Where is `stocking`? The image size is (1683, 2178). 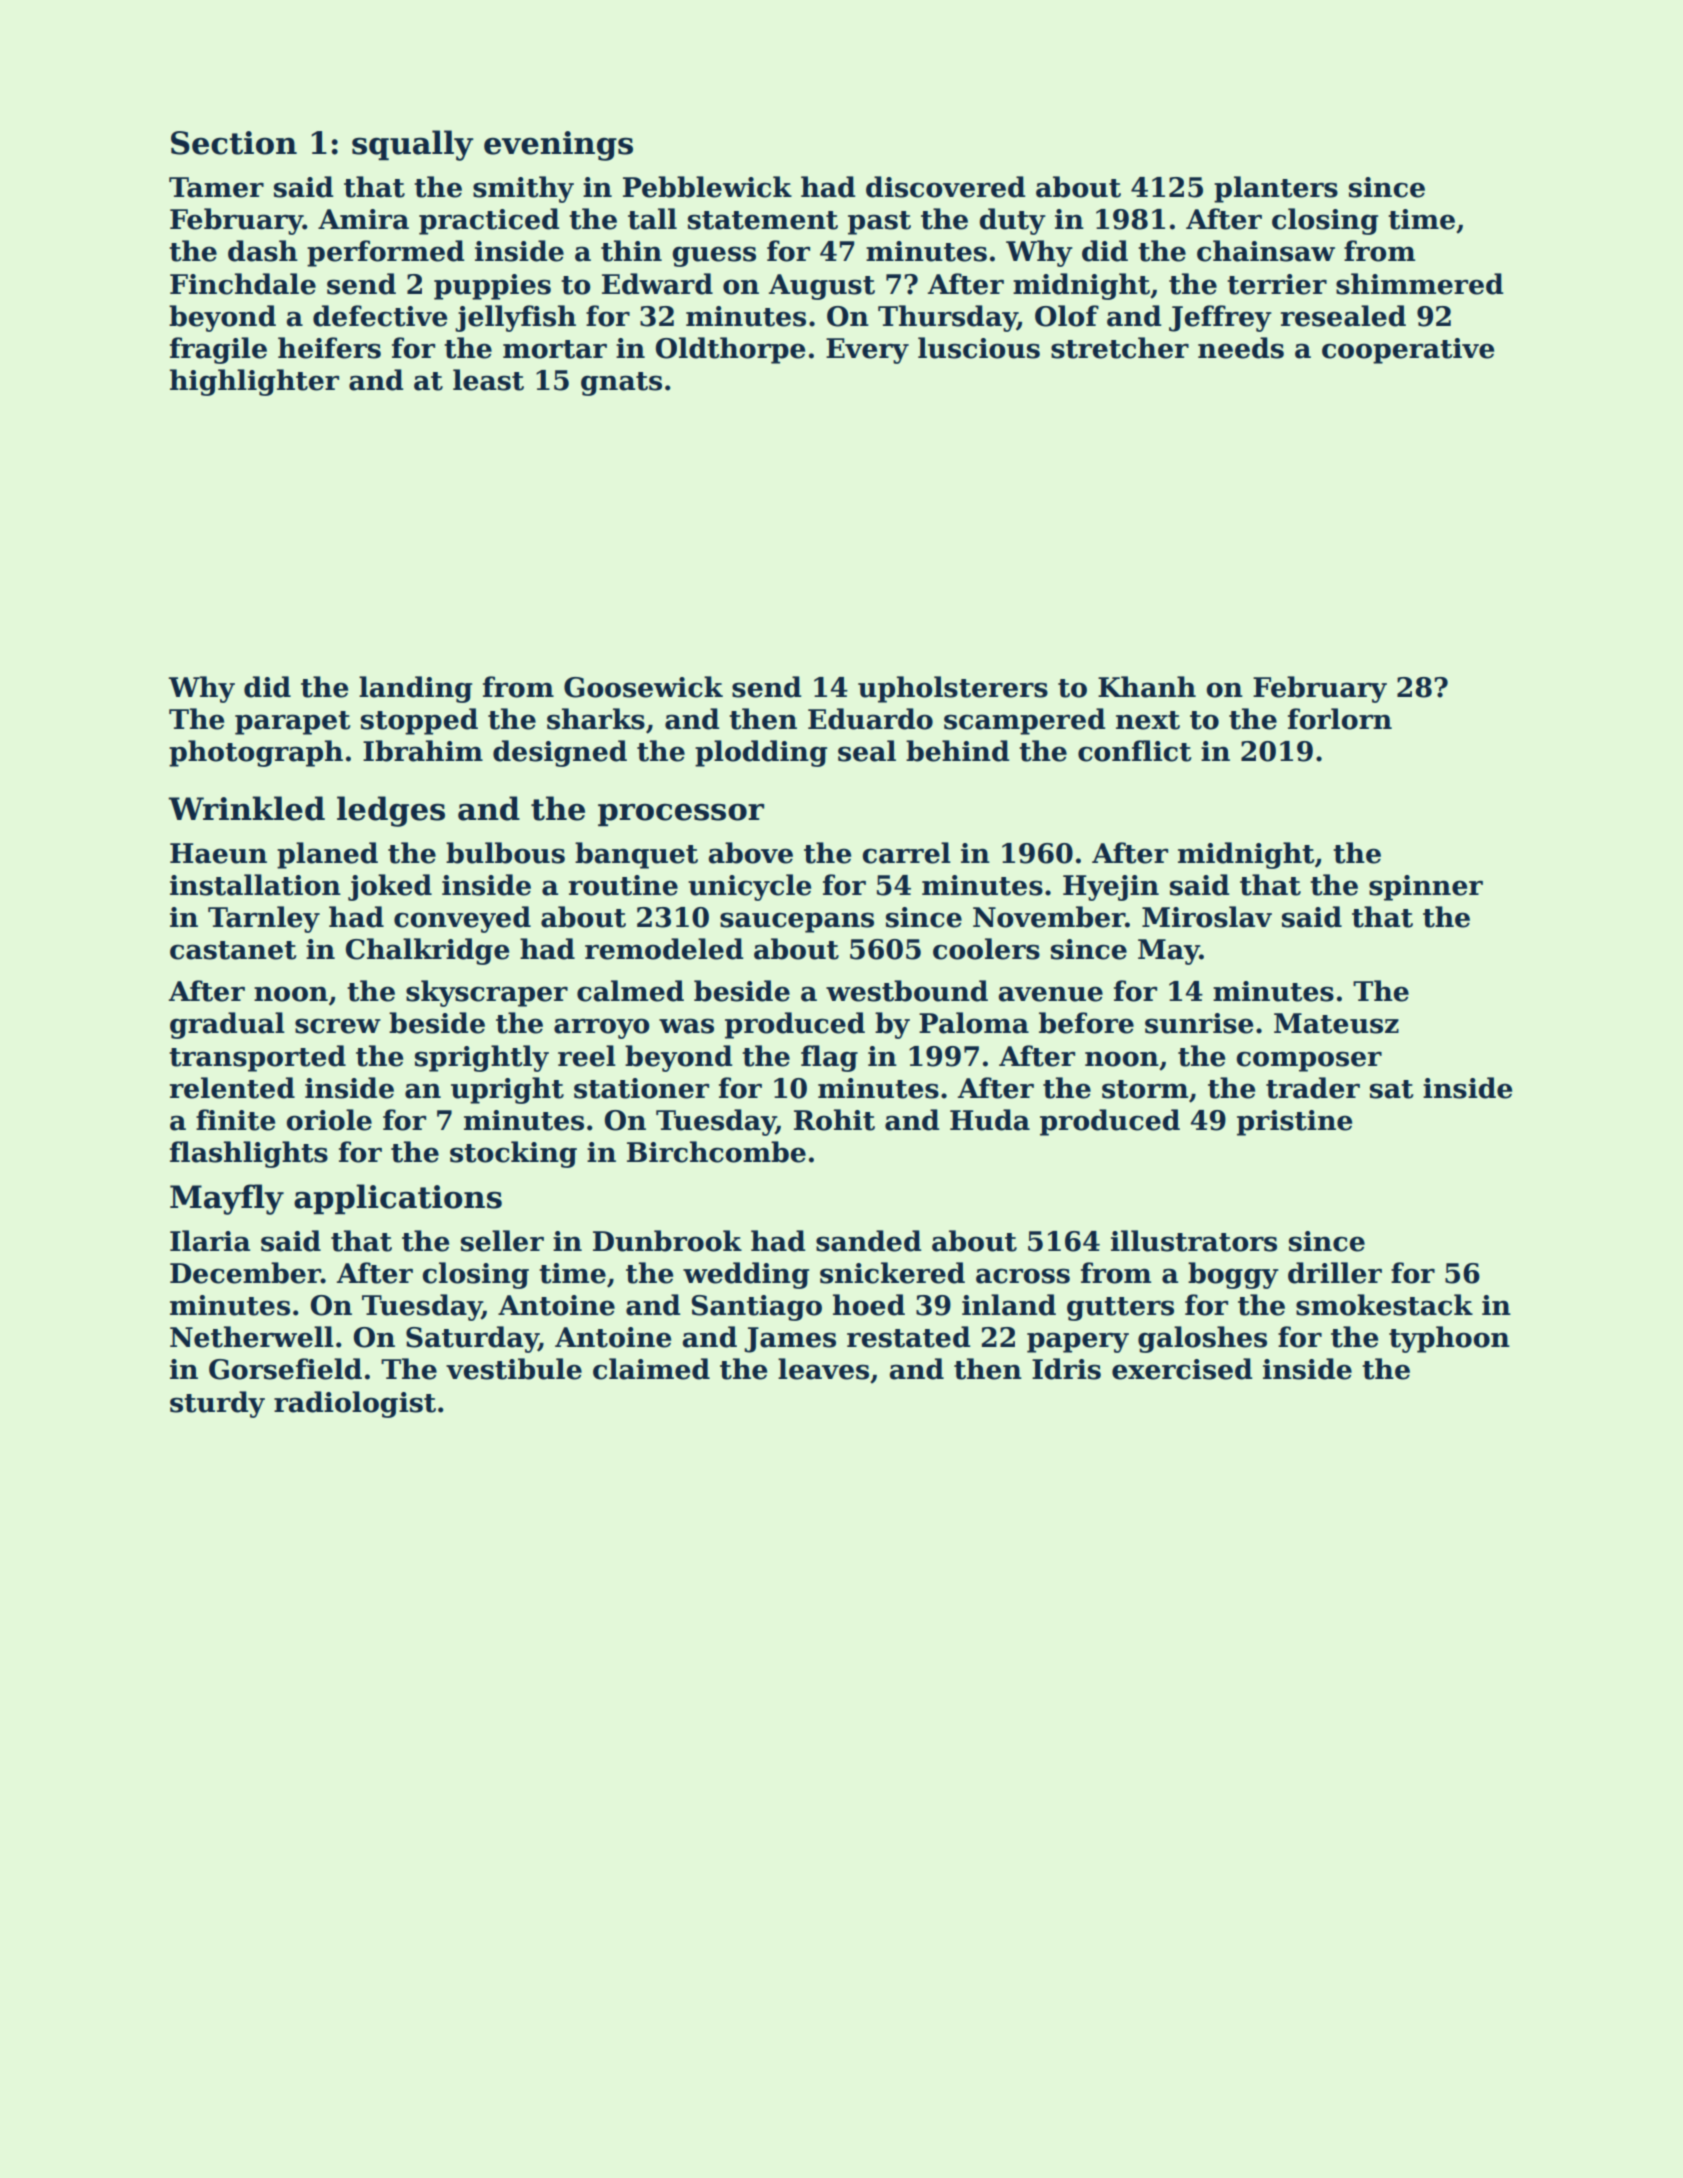 stocking is located at coordinates (513, 1154).
